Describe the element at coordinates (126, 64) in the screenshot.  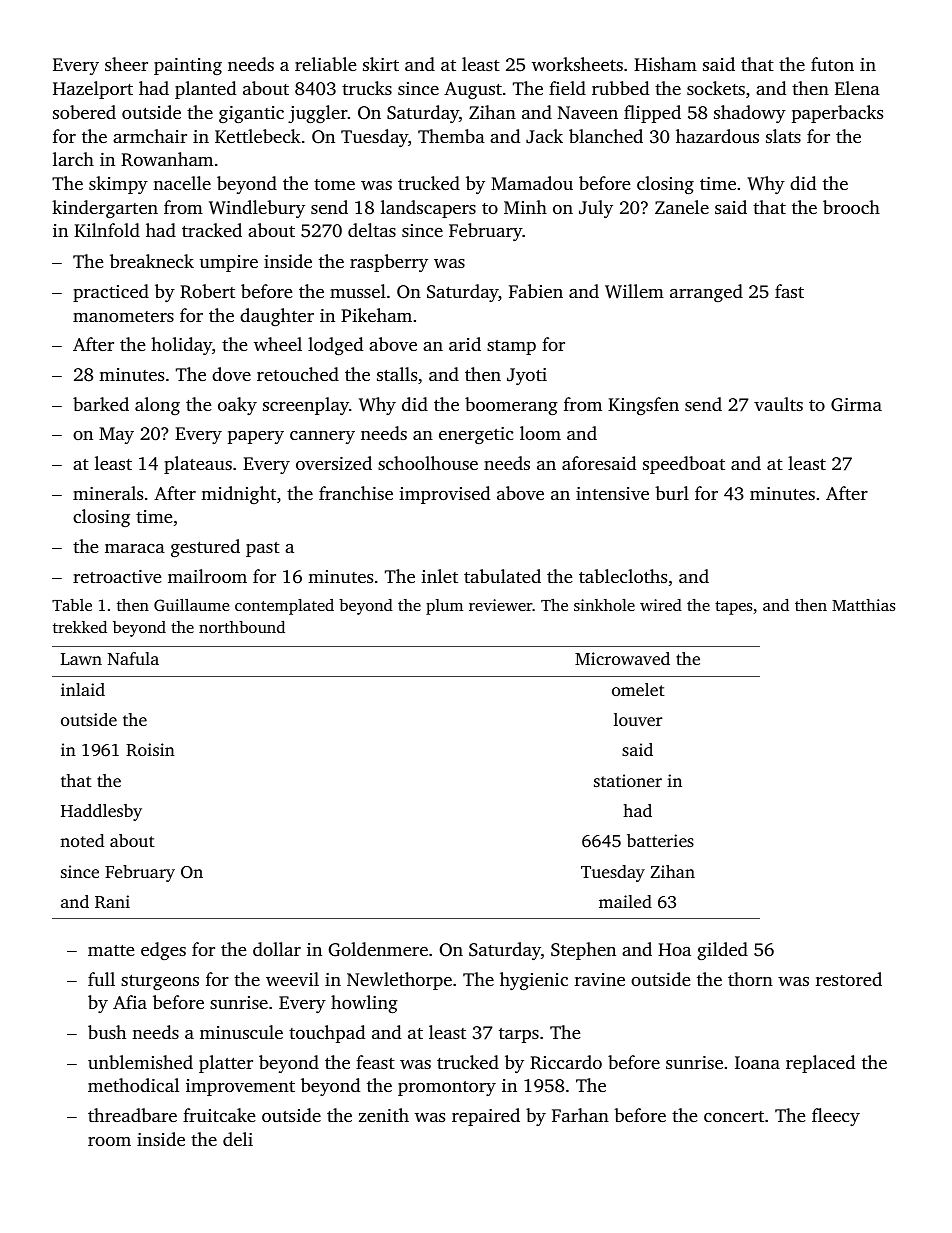
I see `sheer` at that location.
